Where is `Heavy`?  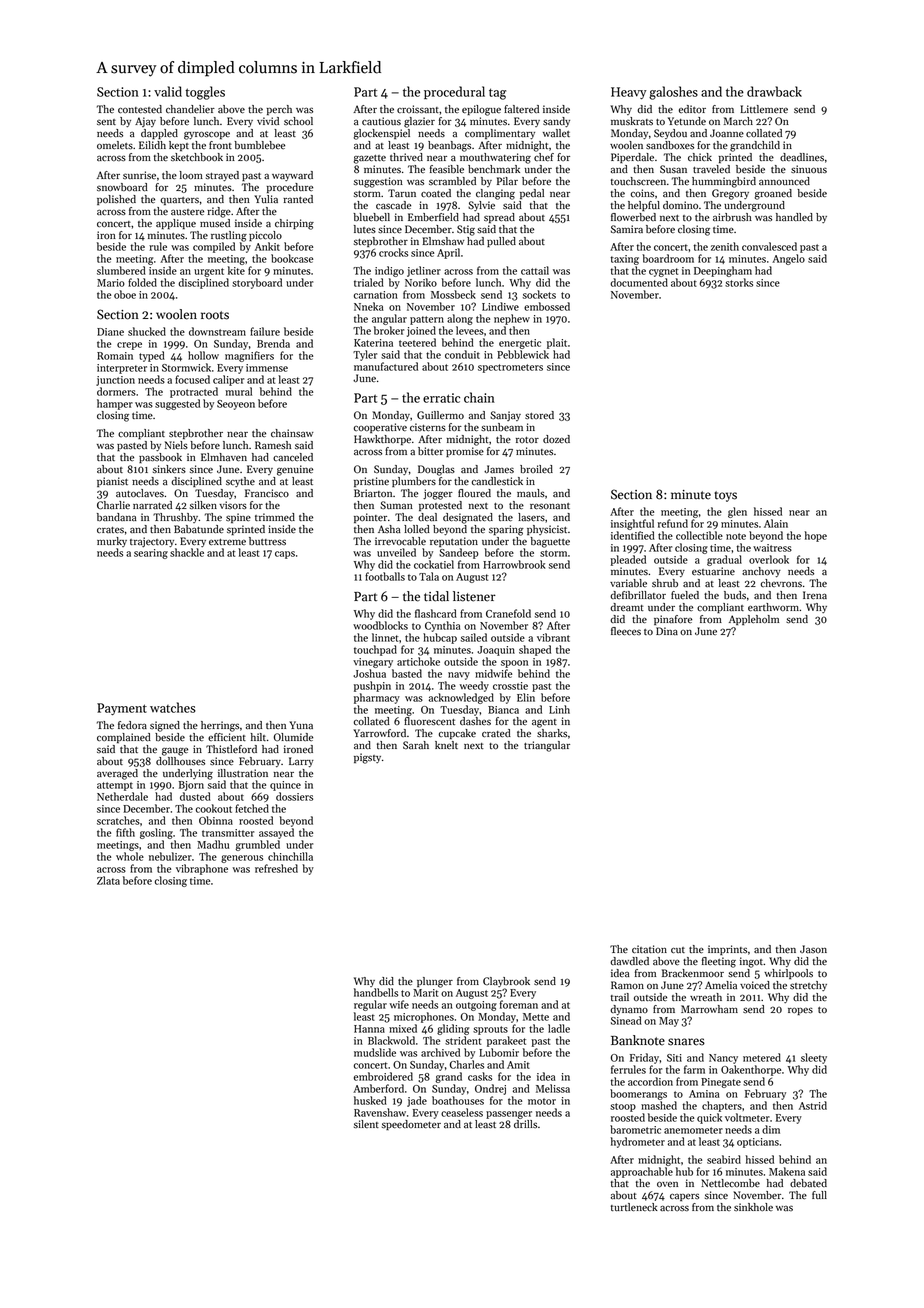 Heavy is located at coordinates (628, 93).
